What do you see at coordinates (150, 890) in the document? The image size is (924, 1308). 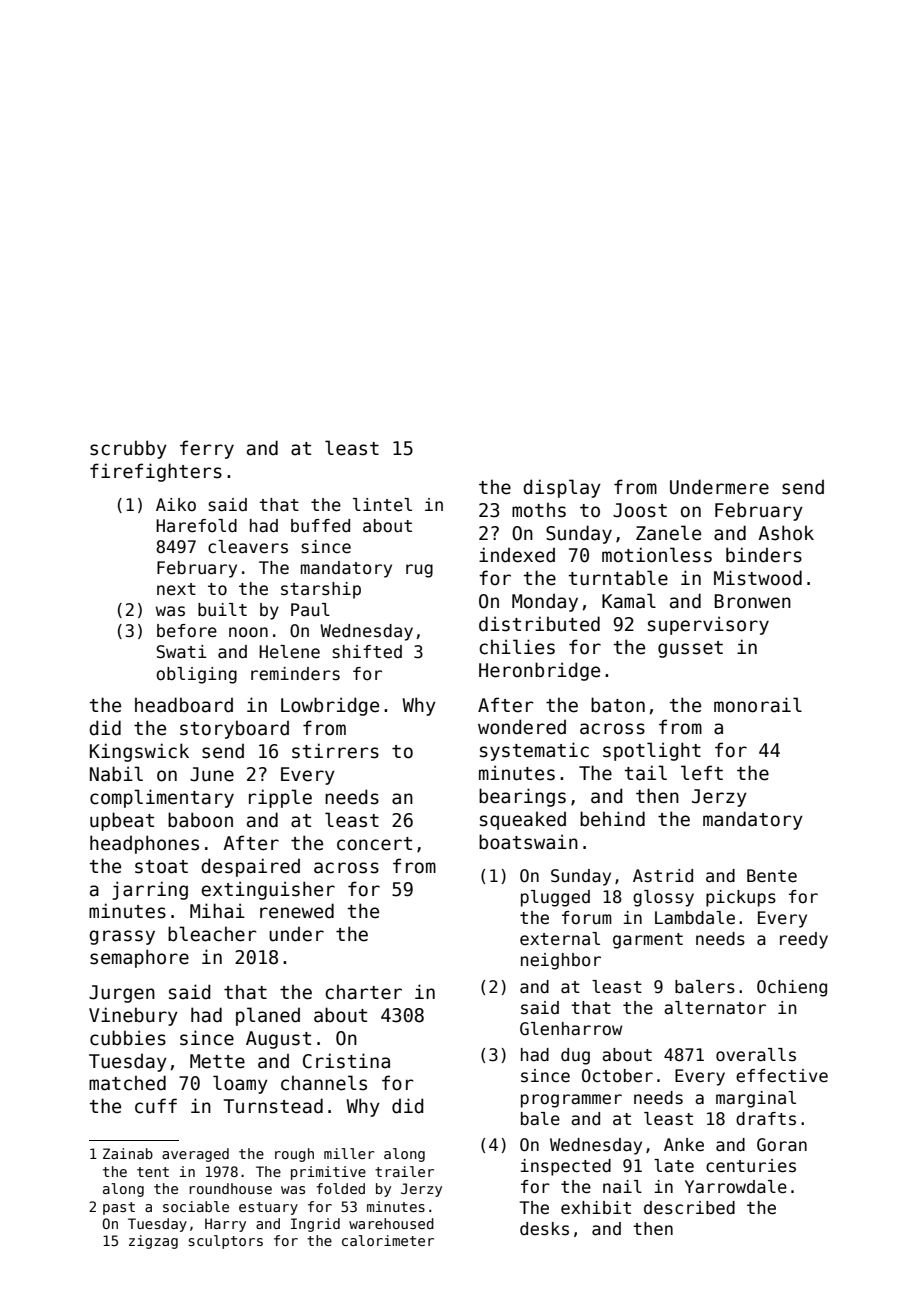 I see `jarring` at bounding box center [150, 890].
